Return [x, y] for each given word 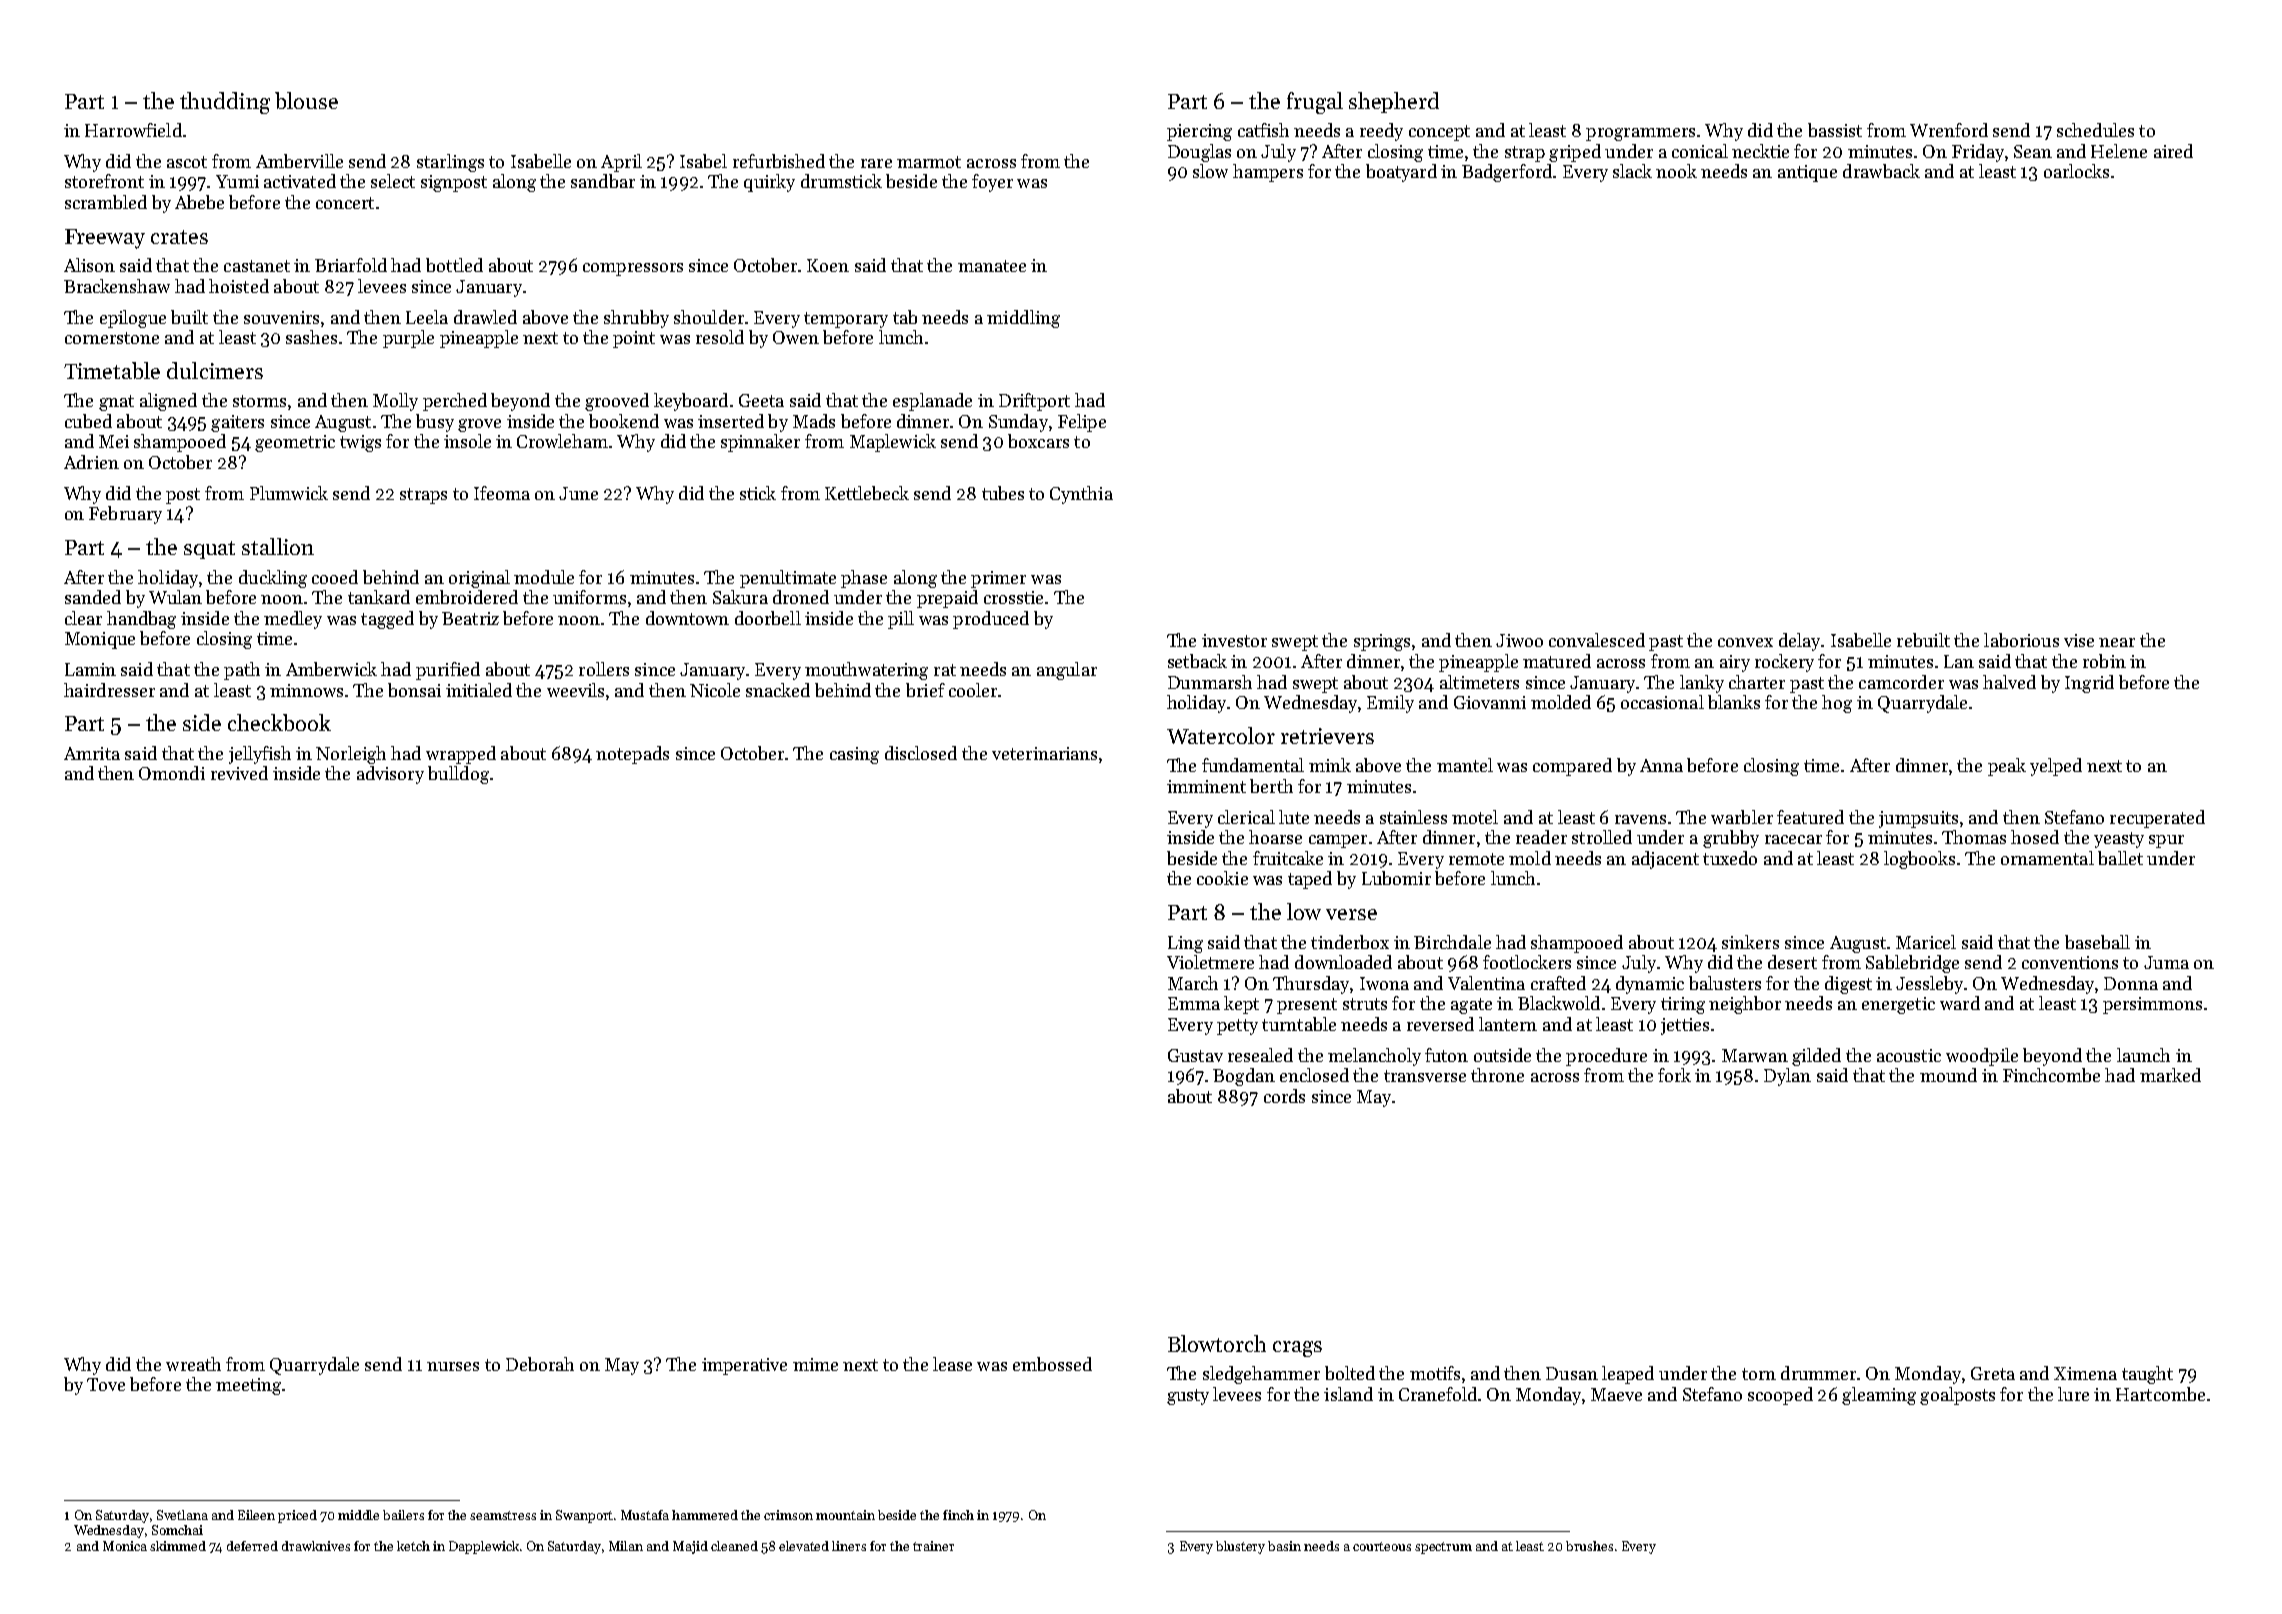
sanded [93, 597]
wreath [193, 1364]
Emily [1390, 704]
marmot [929, 162]
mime [815, 1364]
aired [2173, 151]
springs [1382, 642]
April [621, 163]
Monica [125, 1546]
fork [1674, 1075]
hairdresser [109, 690]
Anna [1661, 765]
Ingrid [2089, 684]
